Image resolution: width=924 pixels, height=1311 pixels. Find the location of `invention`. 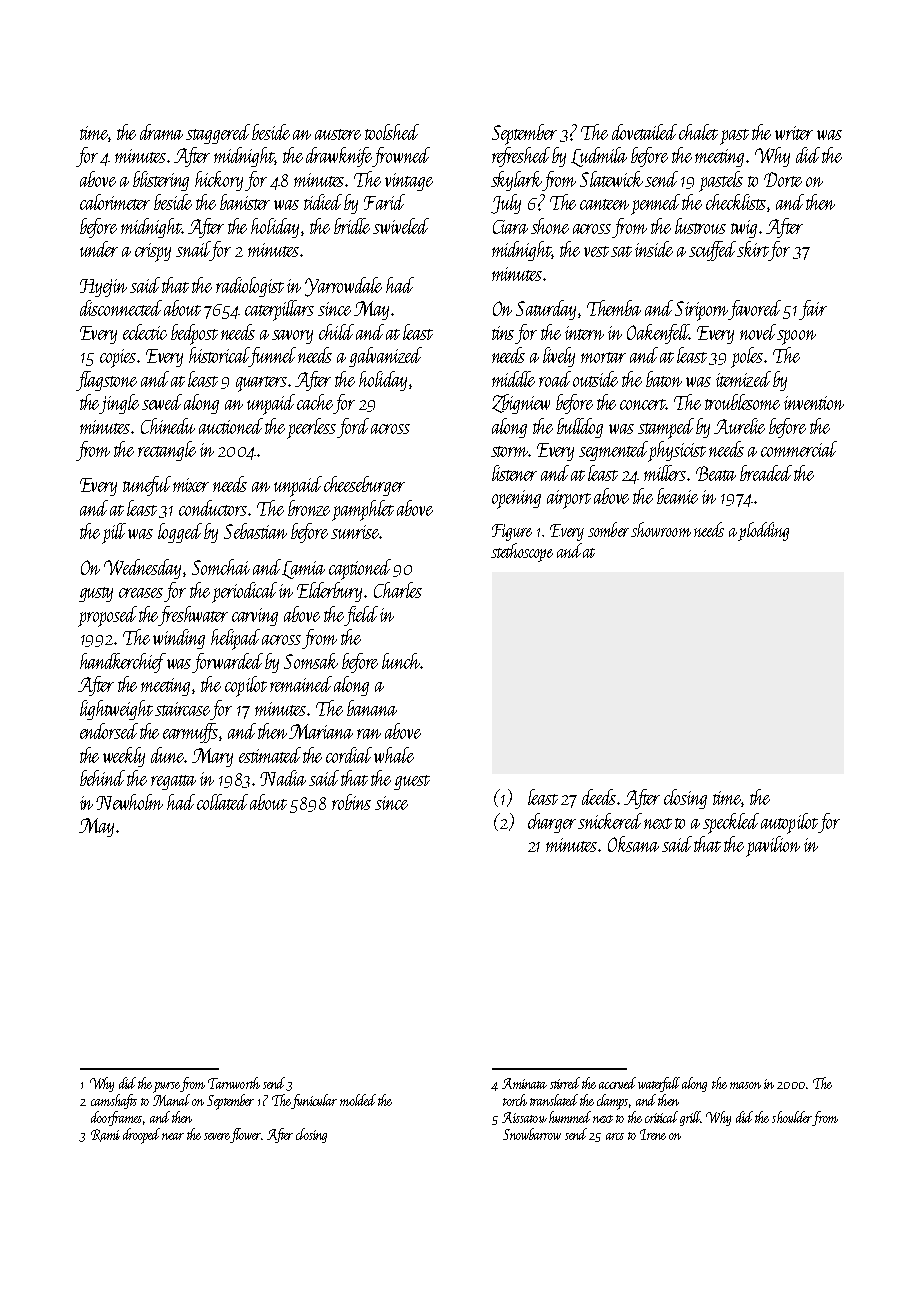

invention is located at coordinates (814, 403).
